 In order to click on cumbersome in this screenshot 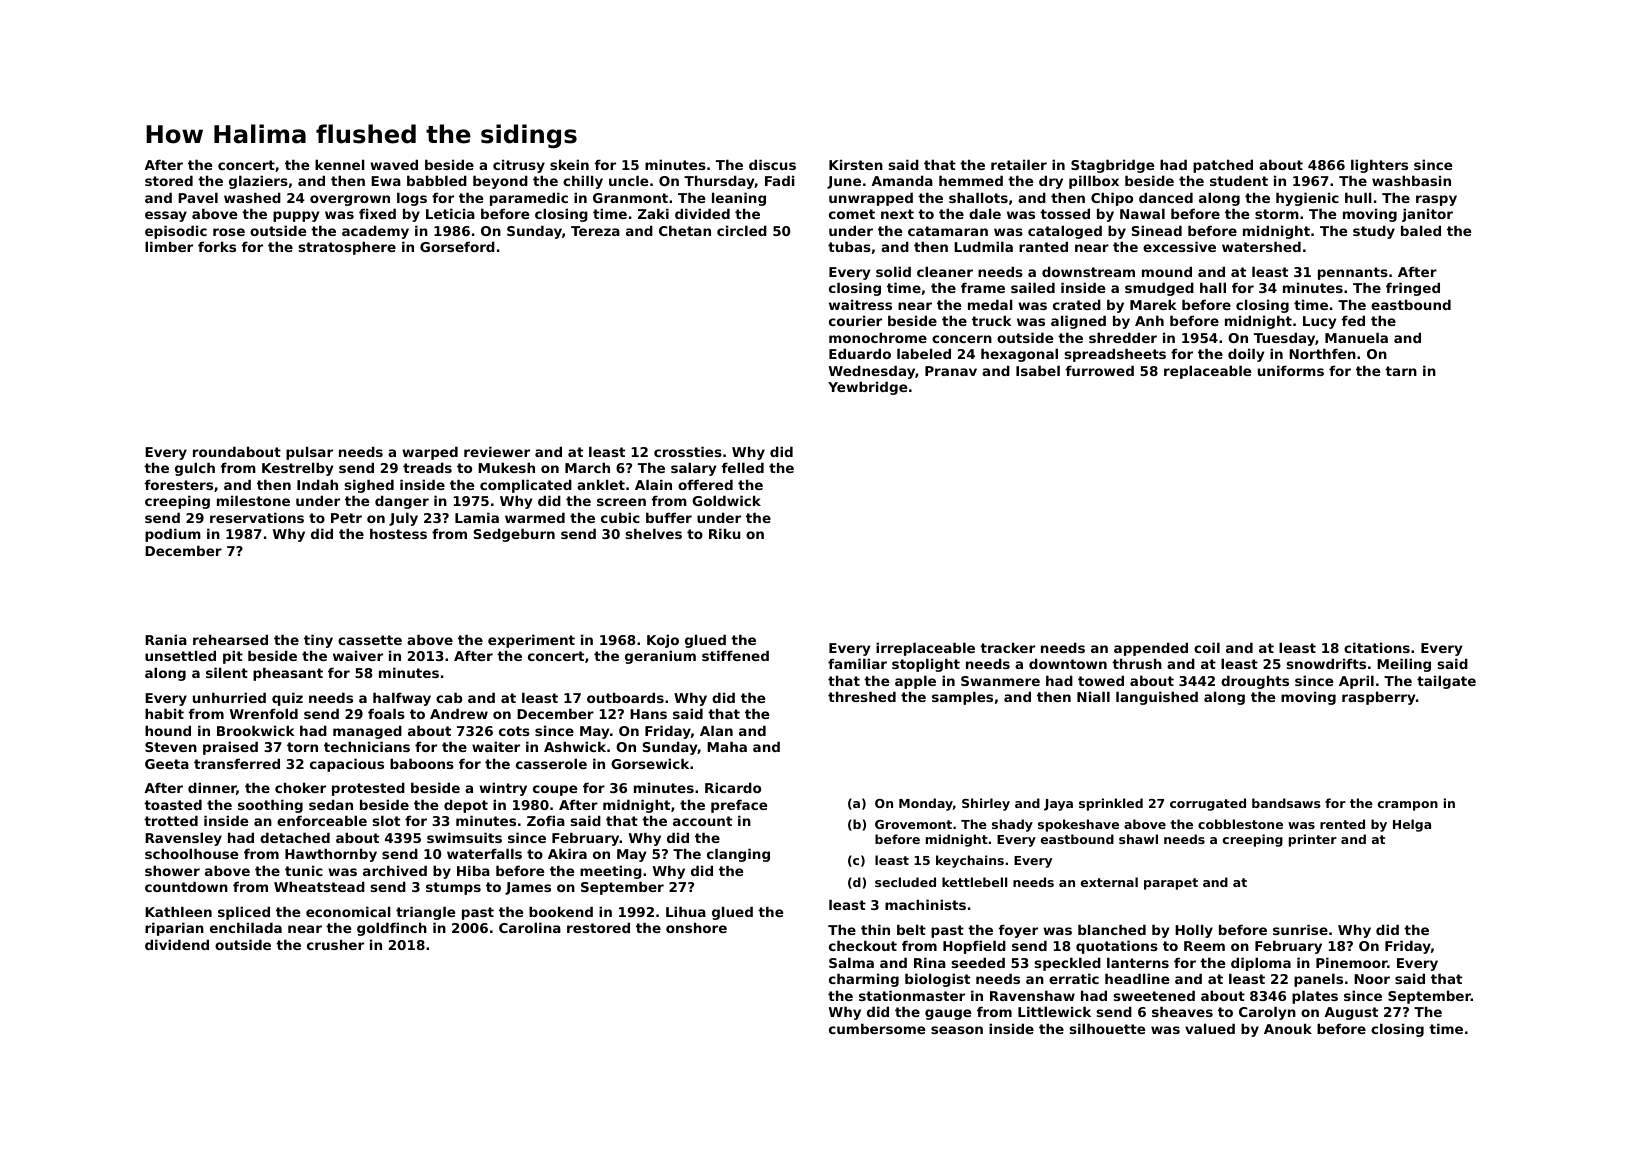, I will do `click(877, 1028)`.
